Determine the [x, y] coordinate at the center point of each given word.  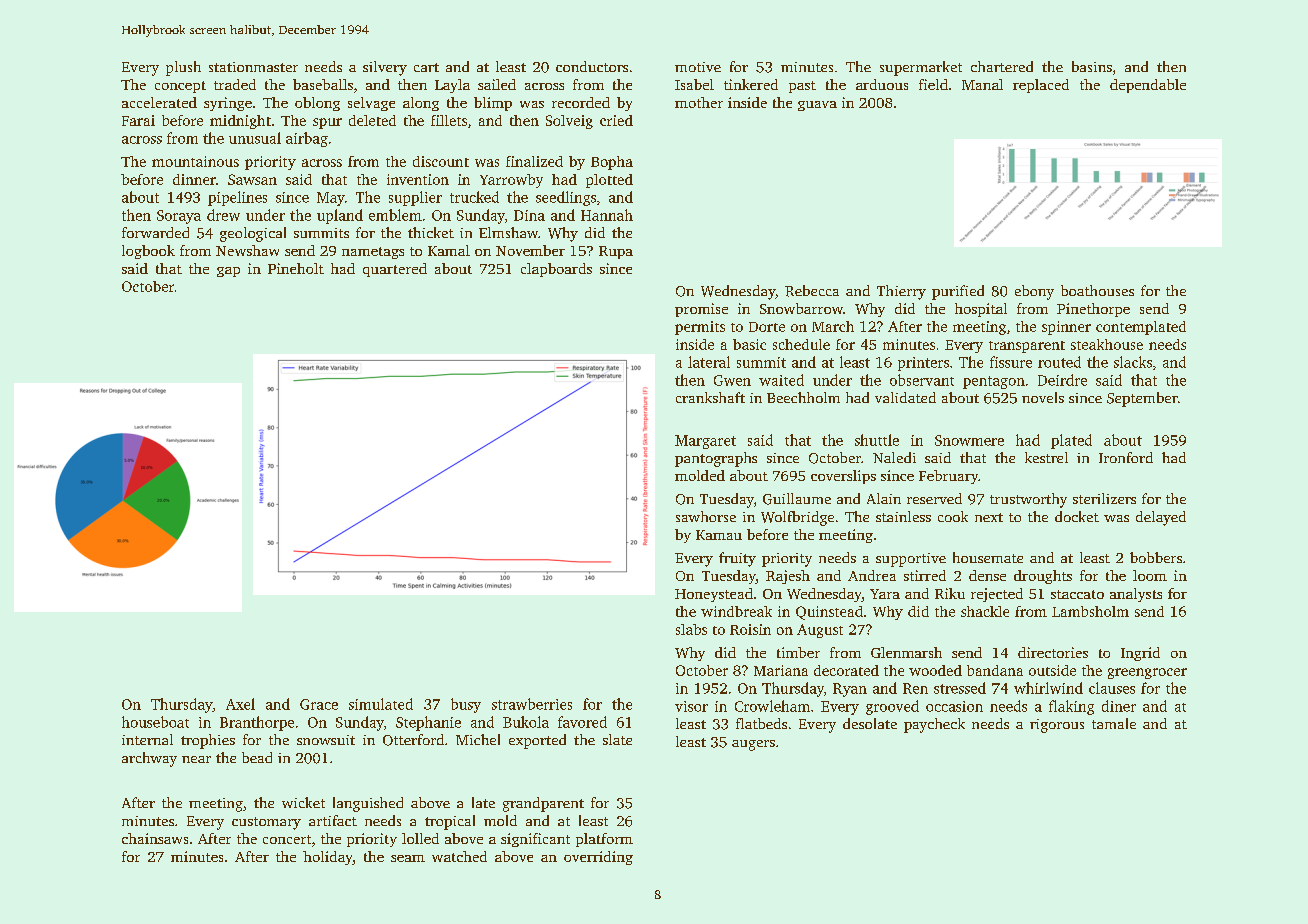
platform [604, 840]
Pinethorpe [1093, 310]
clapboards [556, 270]
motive [698, 67]
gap [228, 272]
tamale [1114, 723]
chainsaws [155, 838]
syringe [228, 104]
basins [1092, 66]
